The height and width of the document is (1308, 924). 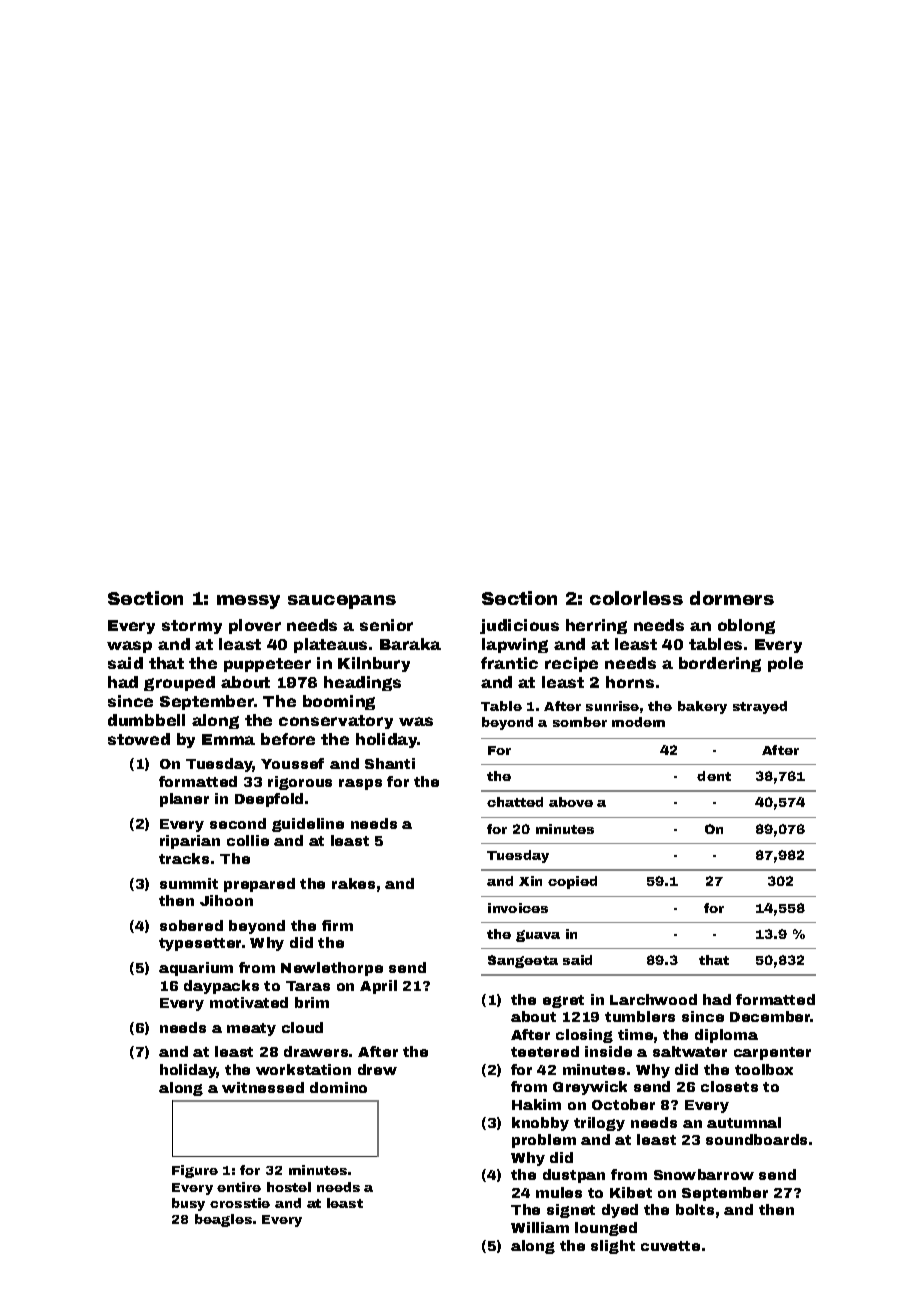 I want to click on summit, so click(x=189, y=883).
